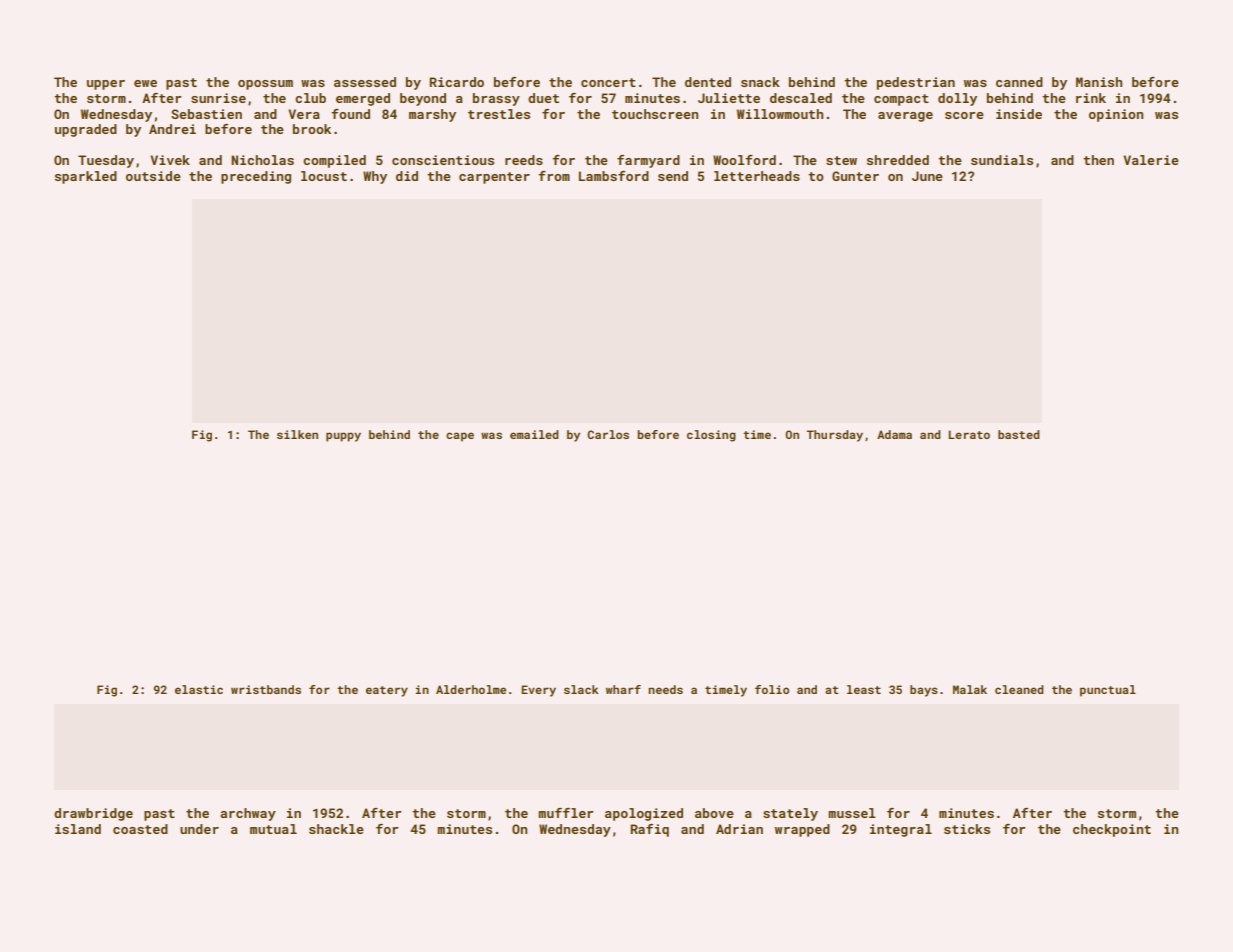 The image size is (1233, 952). I want to click on opossum, so click(265, 85).
